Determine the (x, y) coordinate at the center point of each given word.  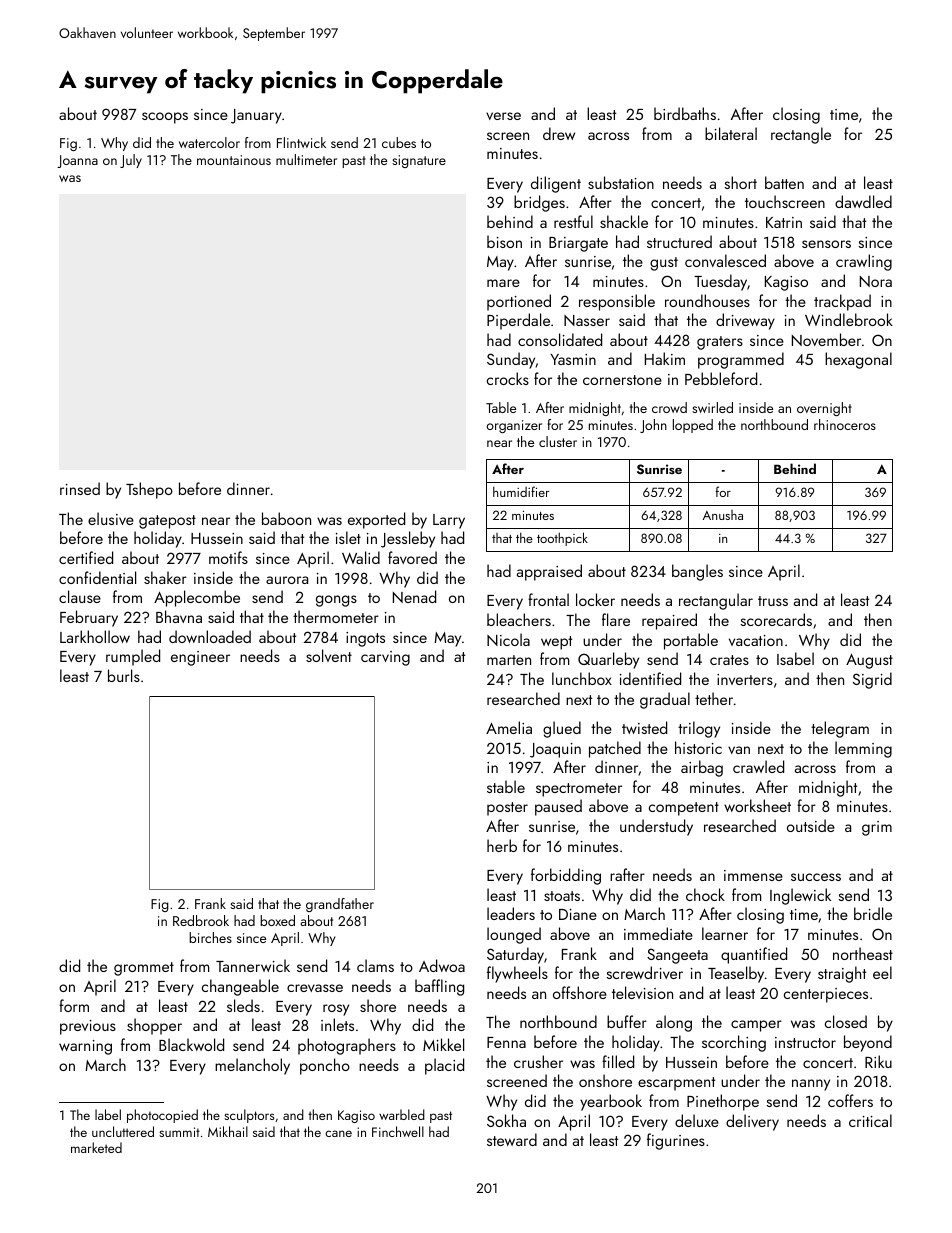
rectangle (801, 135)
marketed (96, 1147)
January (256, 116)
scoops (165, 118)
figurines (676, 1141)
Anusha (723, 515)
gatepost (167, 522)
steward (512, 1139)
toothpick (562, 539)
